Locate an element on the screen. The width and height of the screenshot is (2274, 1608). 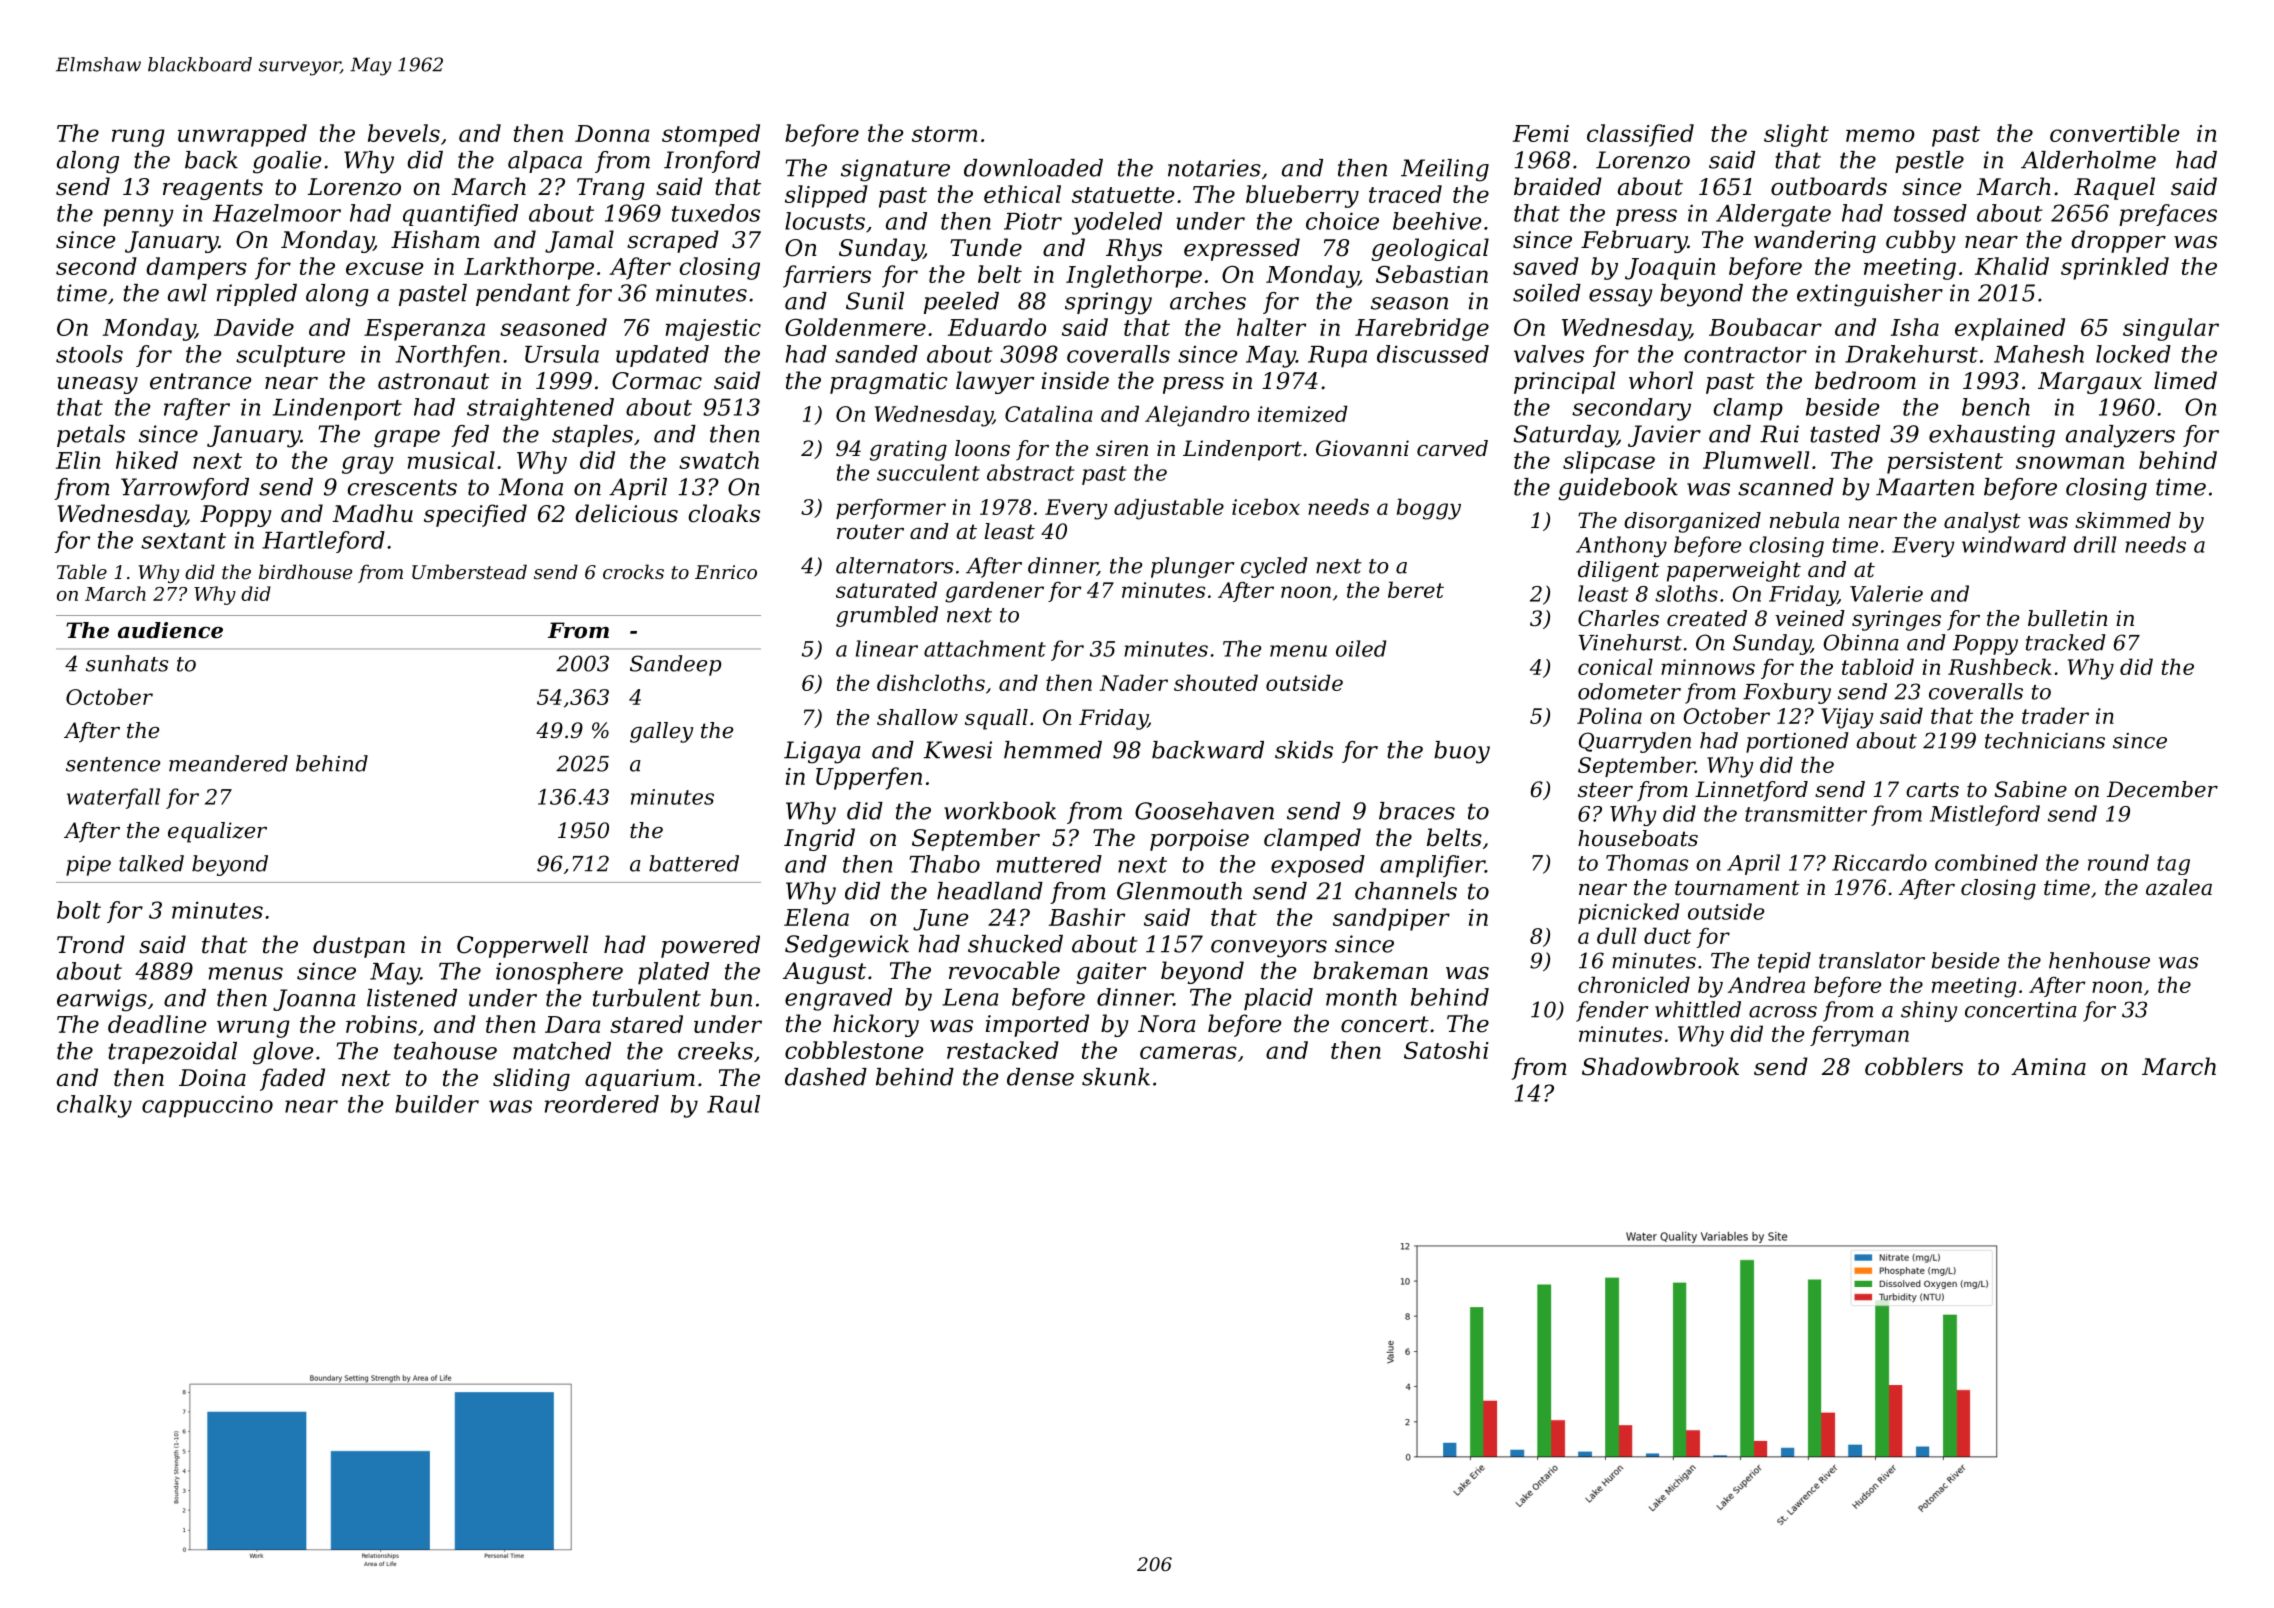
porpoise is located at coordinates (1199, 840).
